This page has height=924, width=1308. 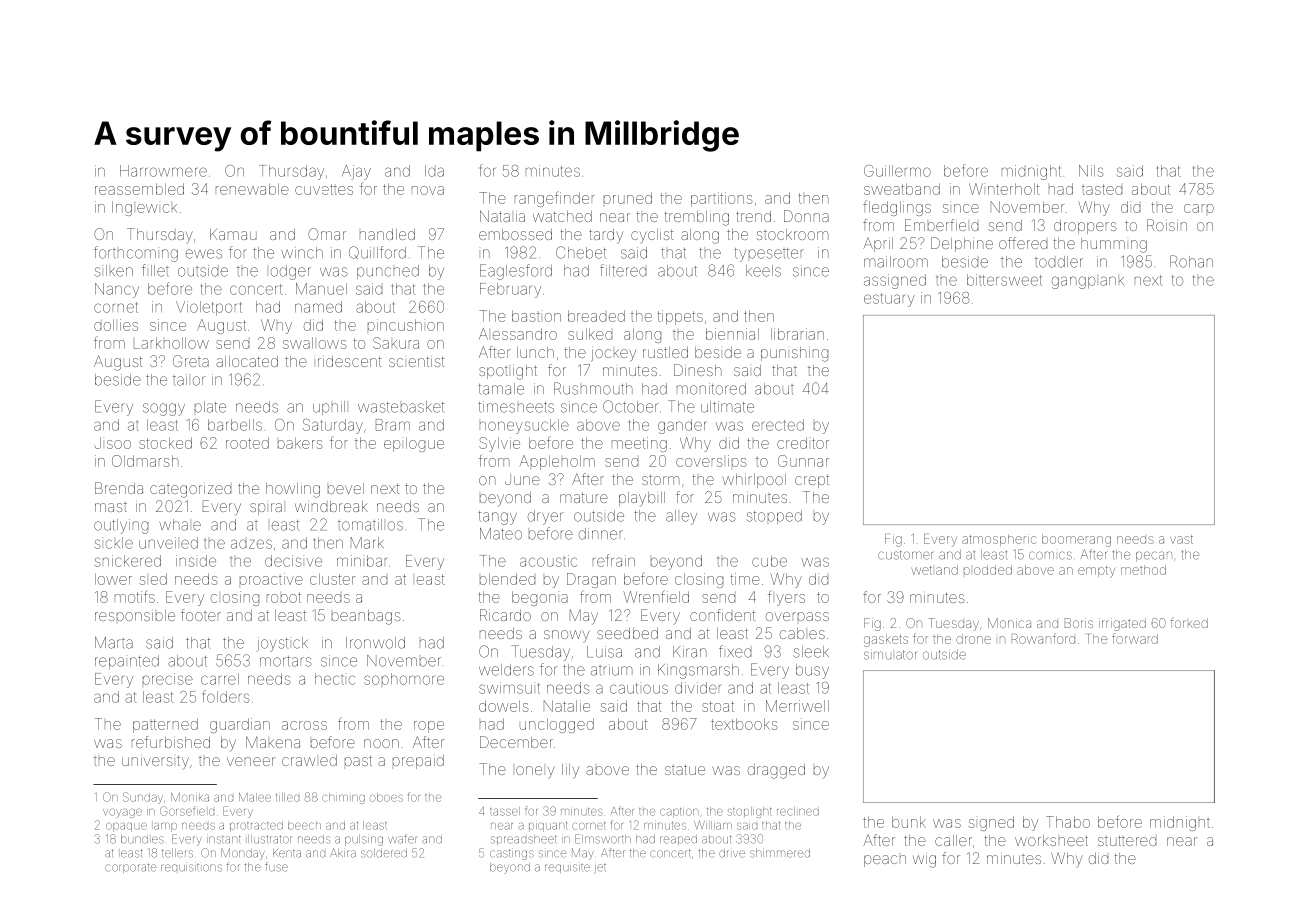 I want to click on creditor, so click(x=803, y=443).
